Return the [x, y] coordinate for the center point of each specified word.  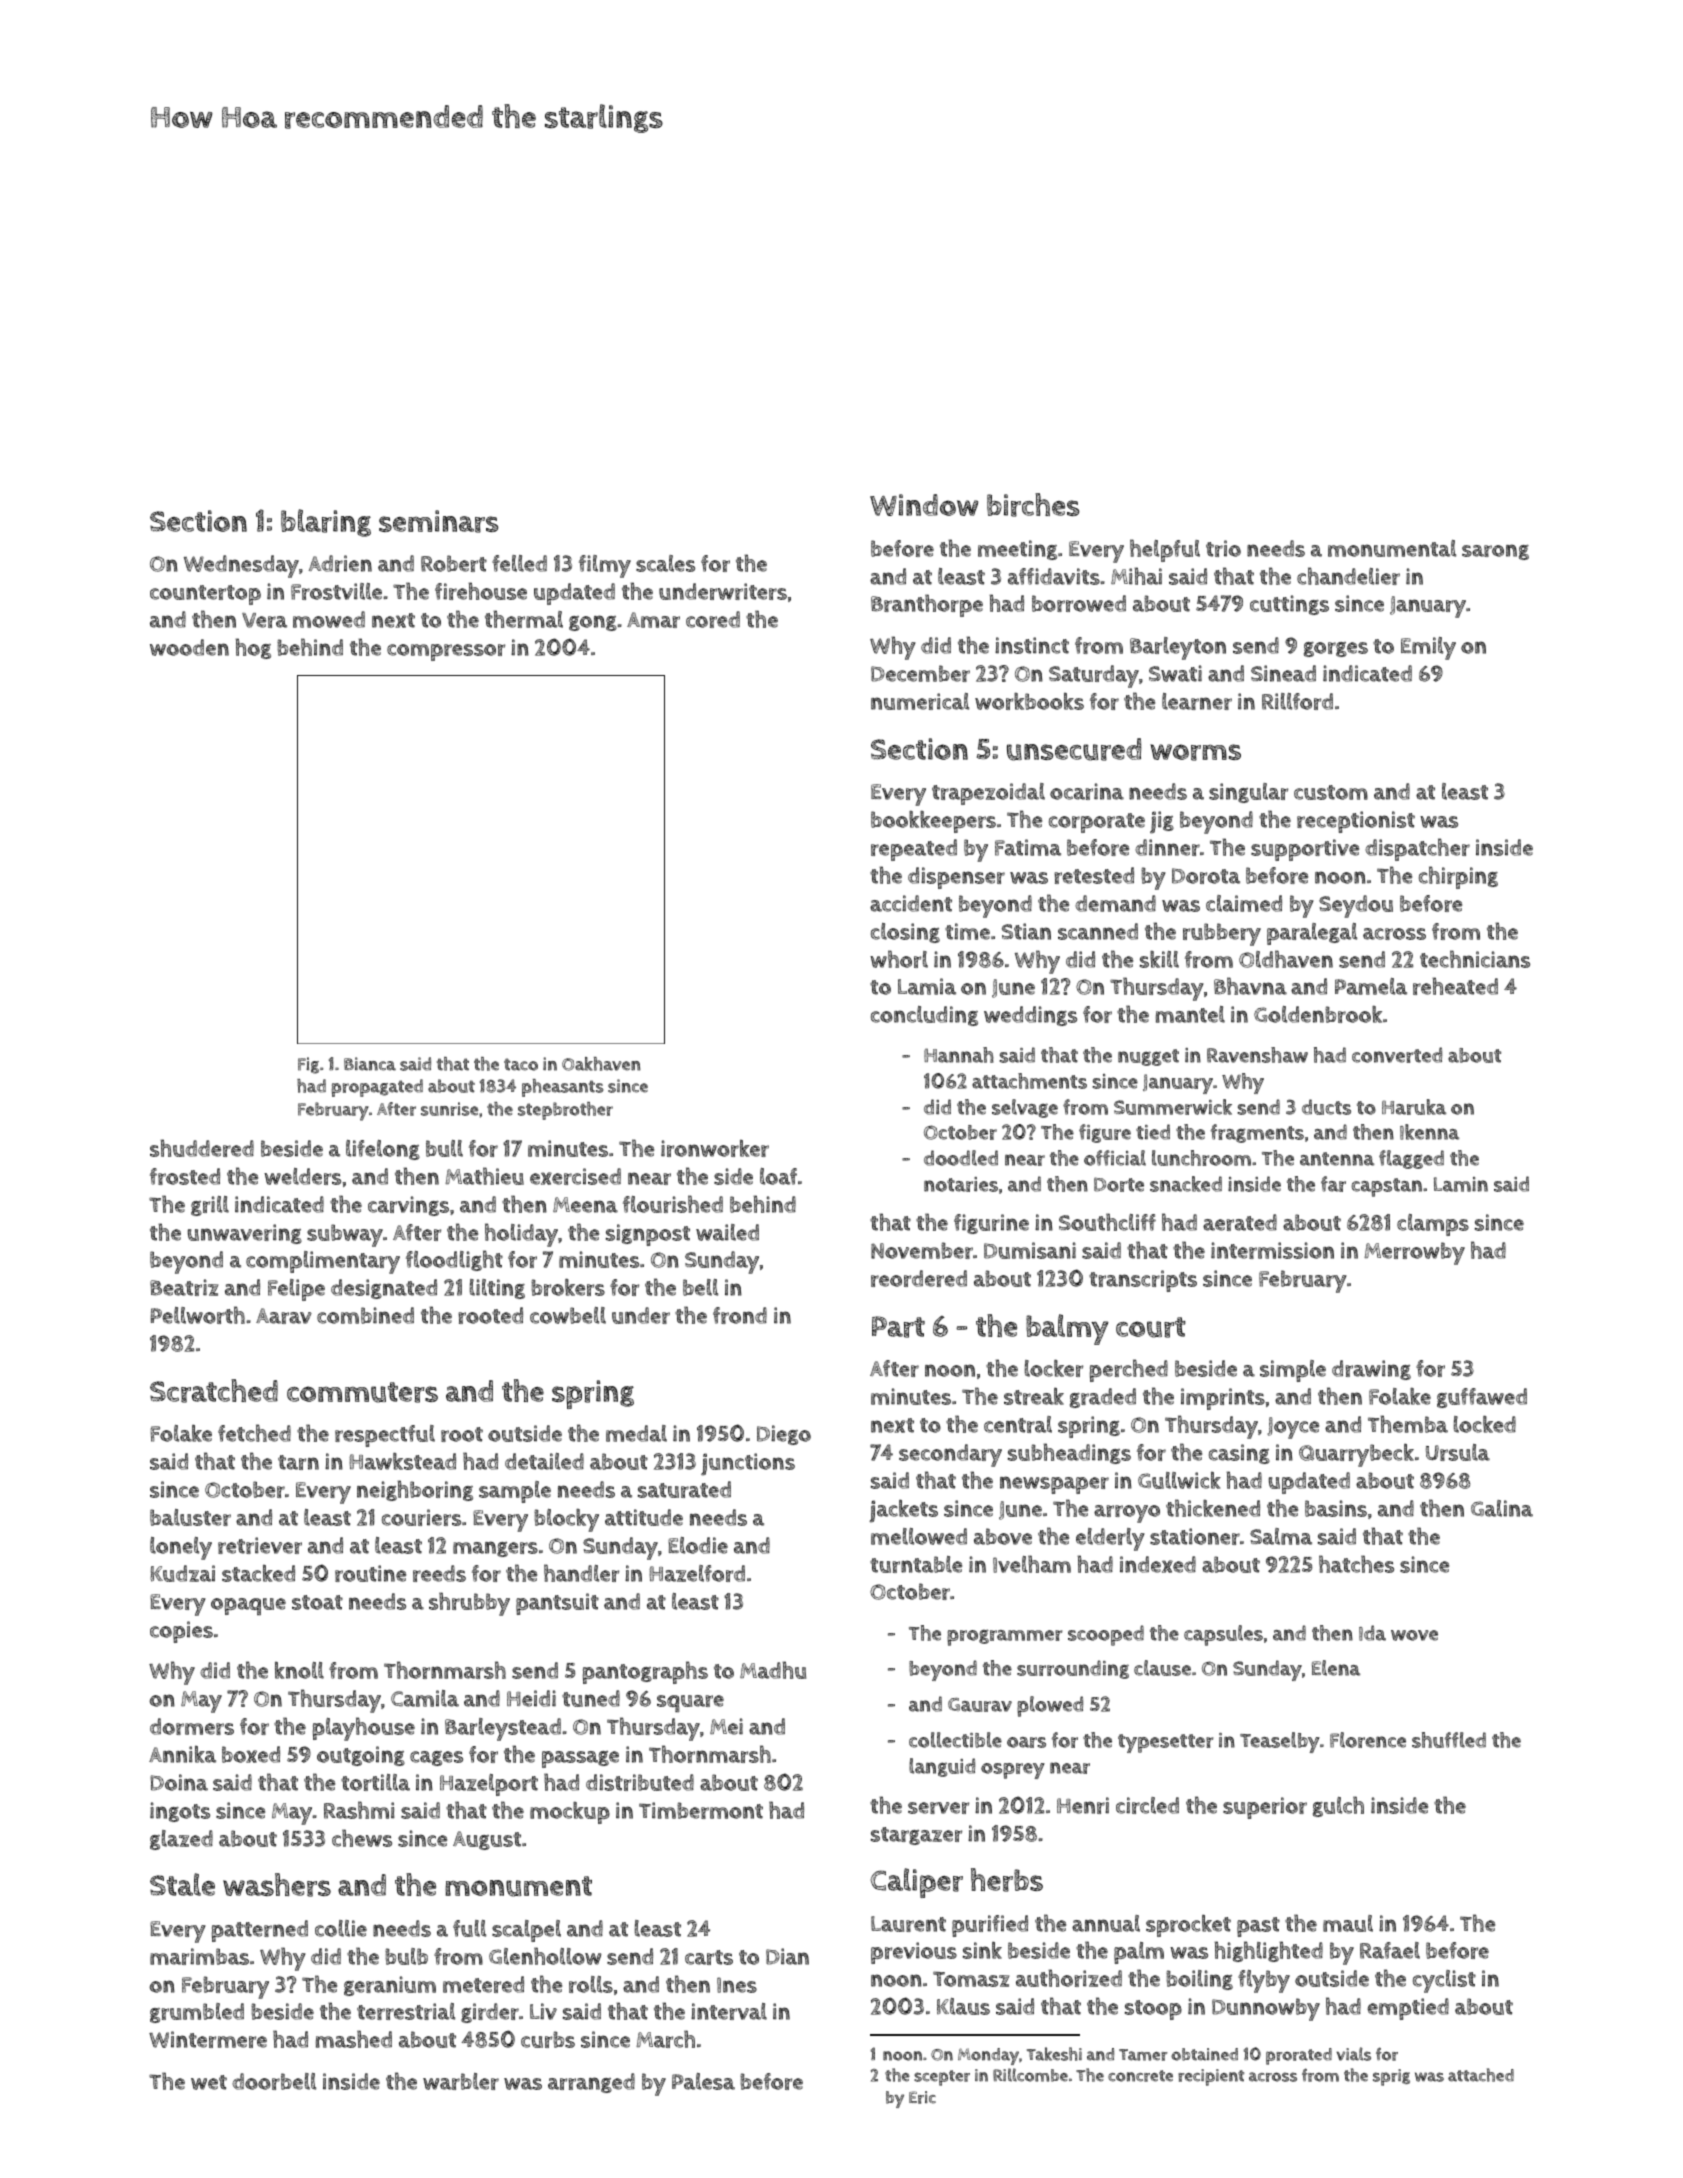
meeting [1017, 550]
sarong [1495, 552]
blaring [326, 523]
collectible [955, 1740]
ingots [180, 1812]
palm [1139, 1953]
